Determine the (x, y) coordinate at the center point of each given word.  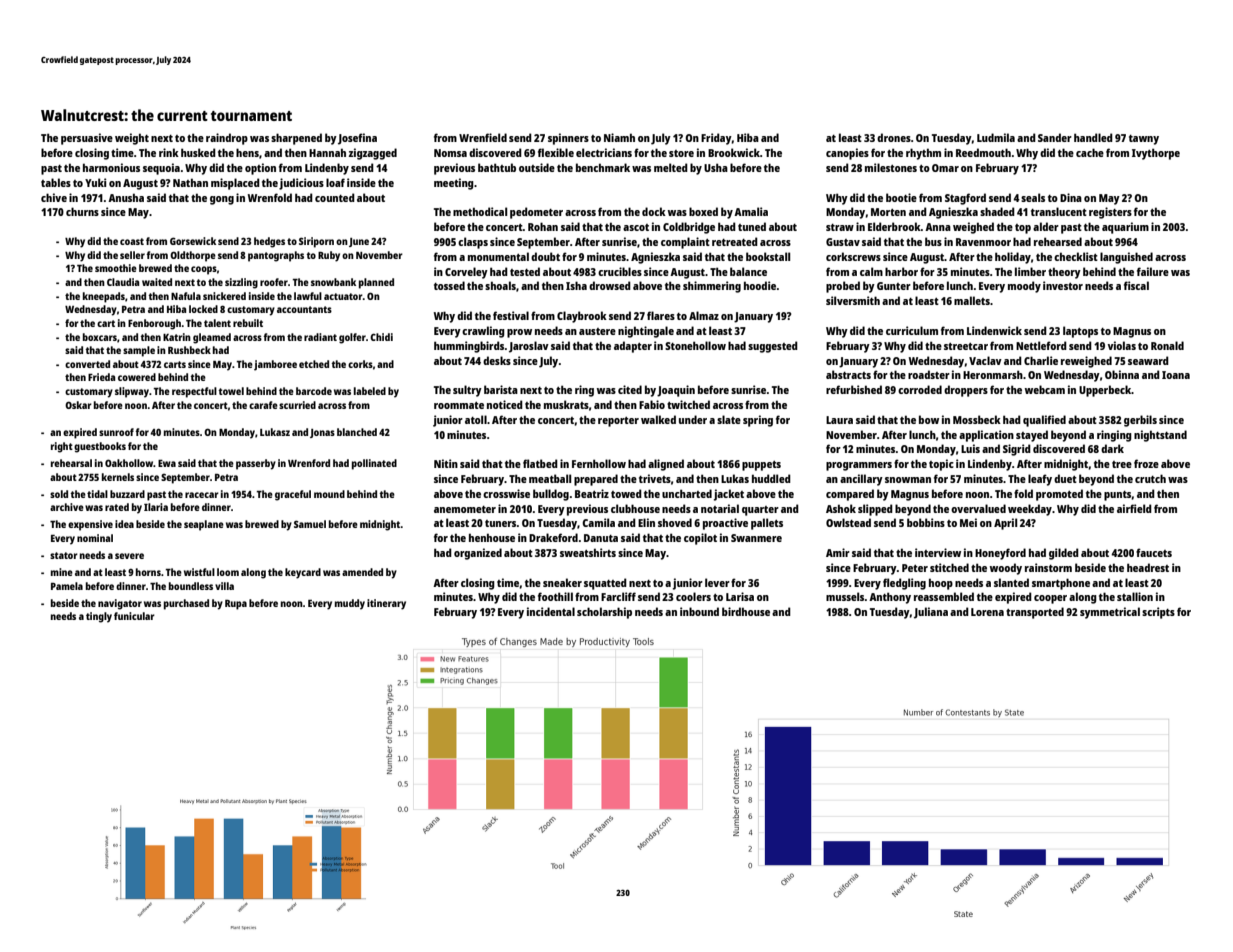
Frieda (101, 377)
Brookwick (734, 152)
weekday (1030, 510)
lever (717, 582)
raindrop (227, 139)
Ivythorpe (1156, 154)
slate (729, 419)
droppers (966, 391)
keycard (303, 573)
